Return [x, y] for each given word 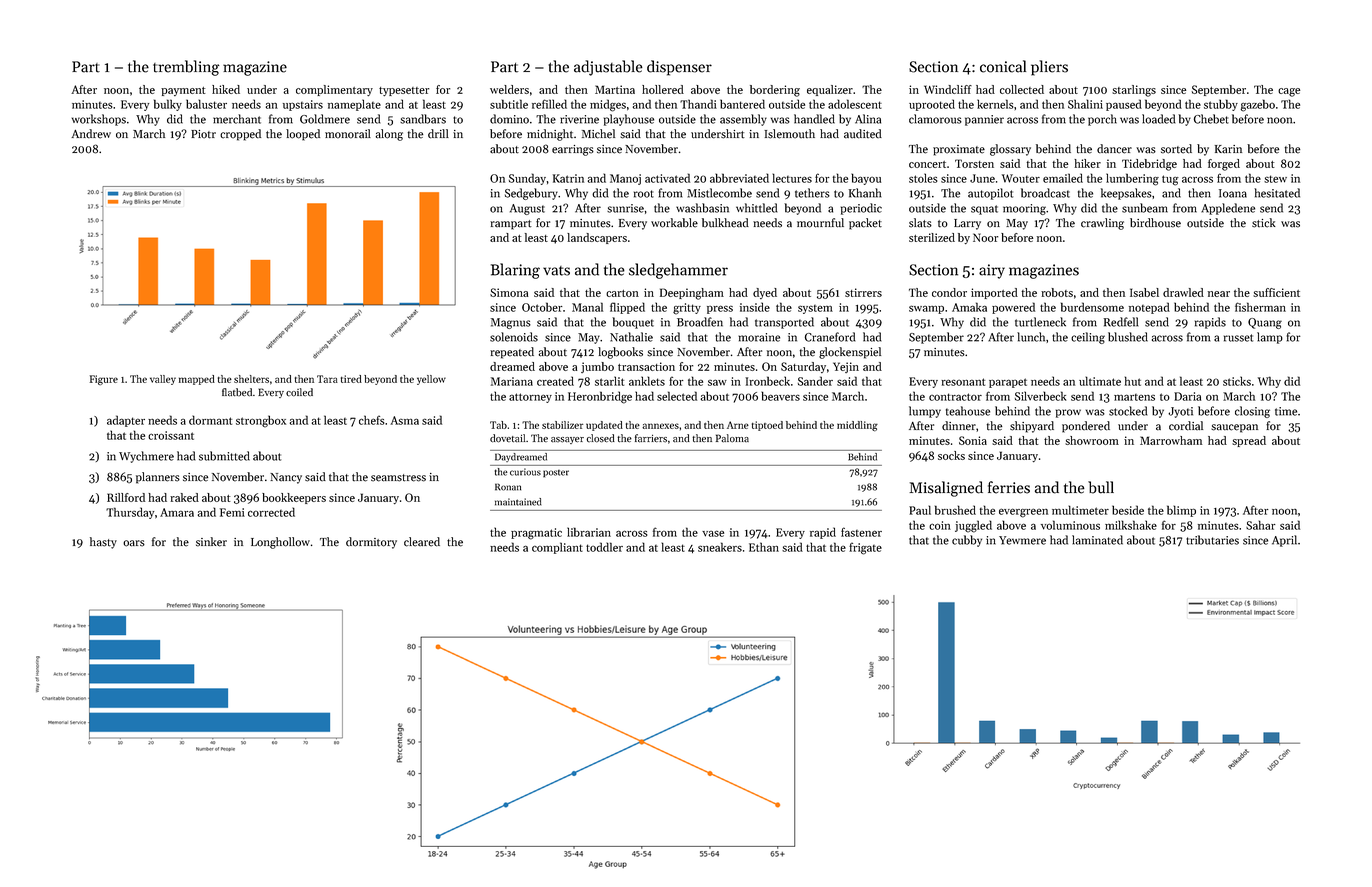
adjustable [608, 68]
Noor [985, 237]
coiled [299, 392]
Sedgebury [531, 194]
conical [1003, 66]
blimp [1181, 511]
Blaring [515, 271]
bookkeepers [294, 498]
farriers [651, 438]
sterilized [932, 237]
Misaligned [946, 489]
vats [556, 271]
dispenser [679, 68]
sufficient [1276, 292]
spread [1249, 441]
